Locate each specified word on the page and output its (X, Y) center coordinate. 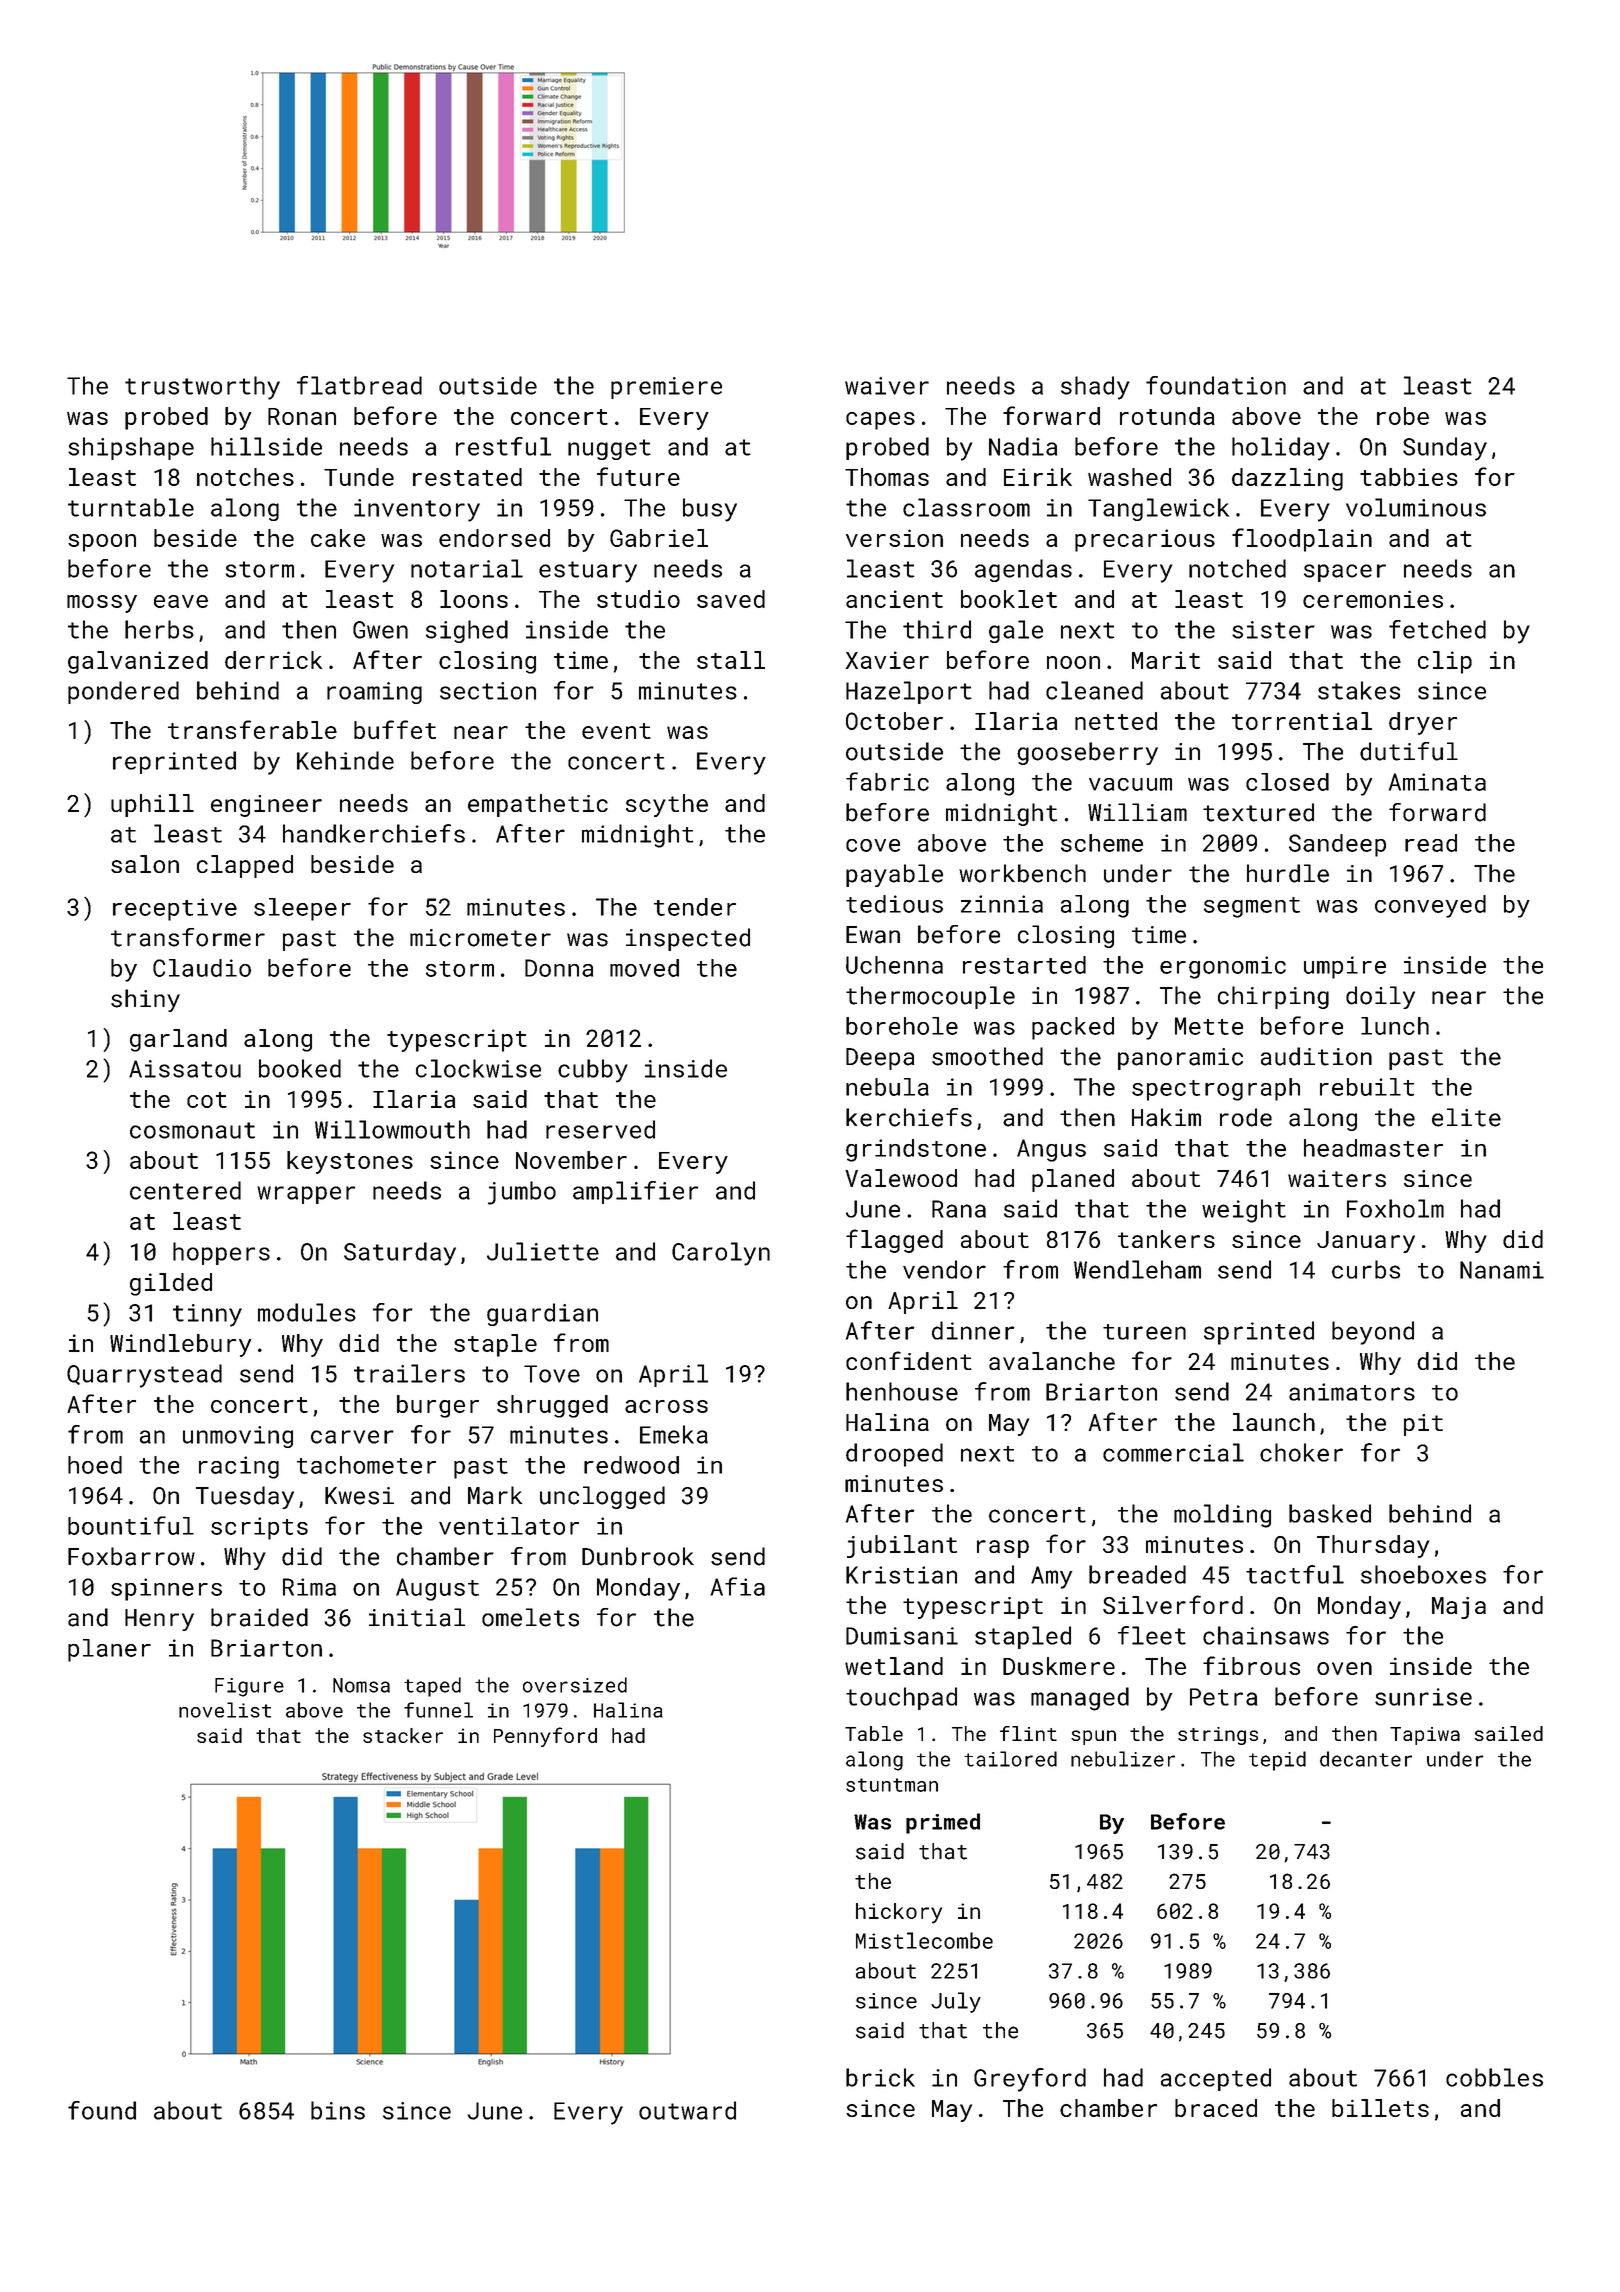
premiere (666, 388)
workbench (1022, 873)
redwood (631, 1465)
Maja (1459, 1608)
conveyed (1430, 906)
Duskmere (1059, 1666)
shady (1095, 388)
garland (178, 1040)
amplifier (635, 1192)
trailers (409, 1373)
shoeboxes (1423, 1574)
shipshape (131, 448)
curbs (1366, 1269)
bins (338, 2110)
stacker (403, 1735)
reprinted (174, 762)
